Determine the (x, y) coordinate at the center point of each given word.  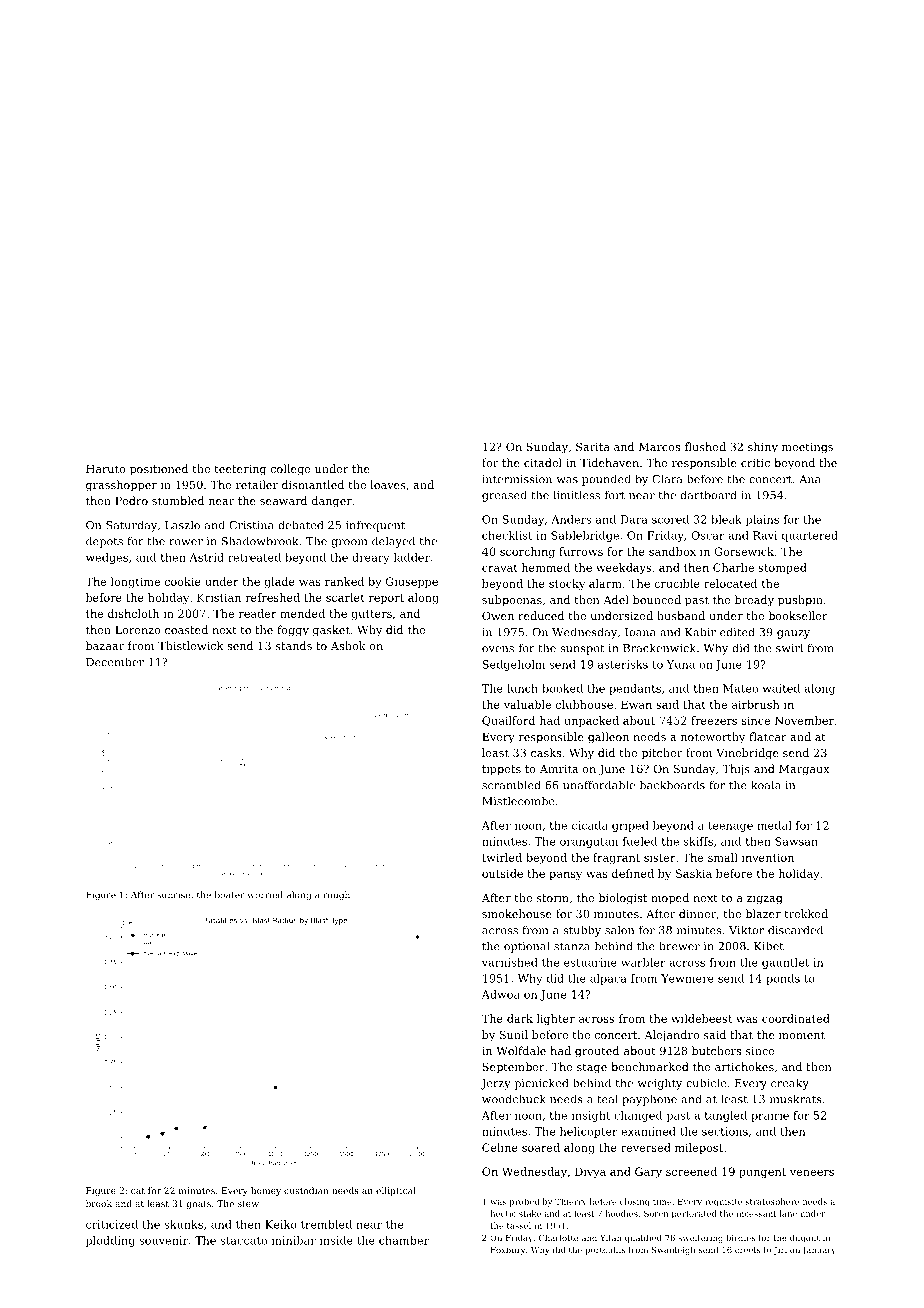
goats (198, 1205)
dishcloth (133, 613)
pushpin (800, 601)
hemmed (546, 567)
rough (336, 895)
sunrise (173, 895)
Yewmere (687, 978)
